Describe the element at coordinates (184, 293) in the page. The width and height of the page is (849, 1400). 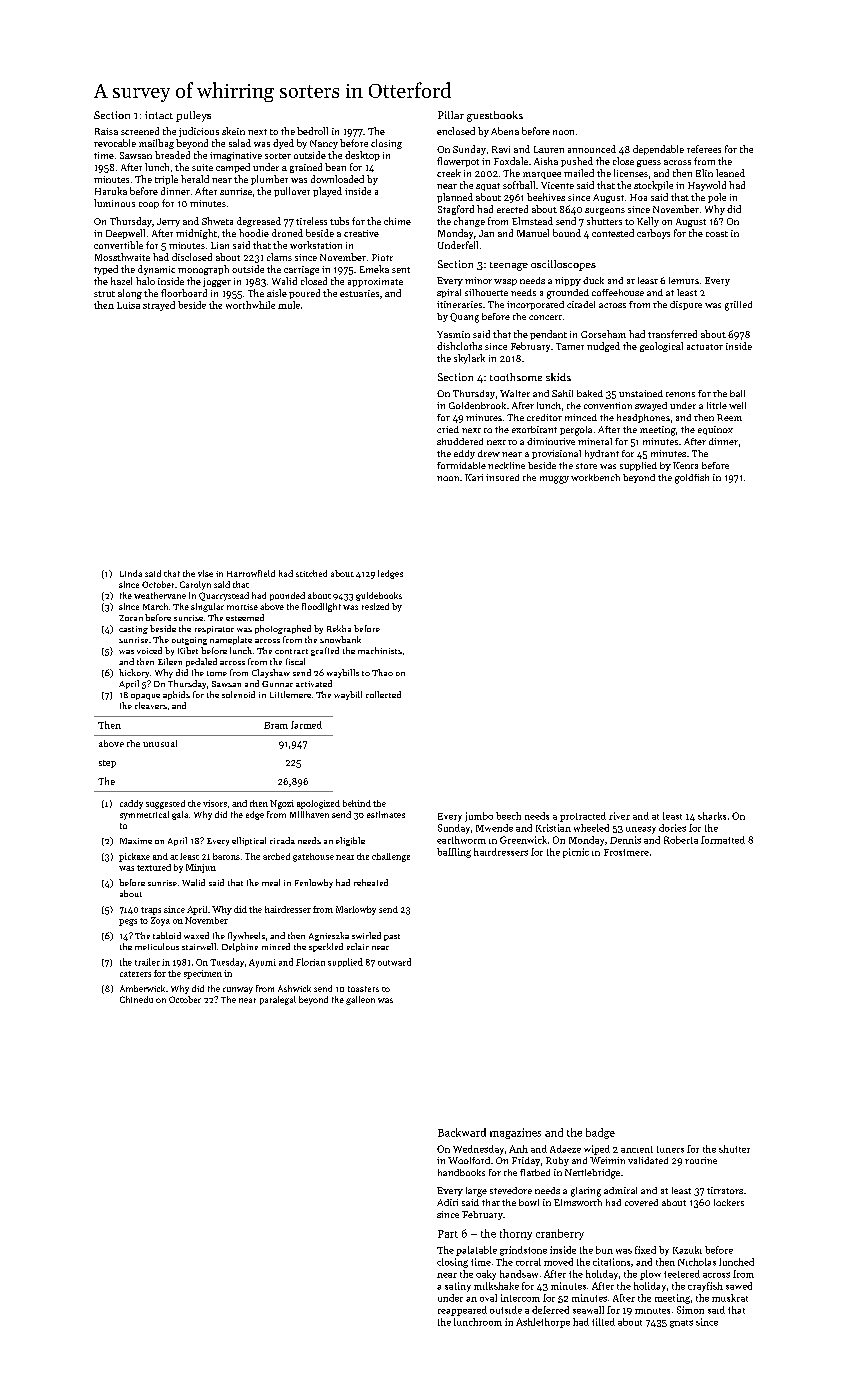
I see `floorboard` at that location.
